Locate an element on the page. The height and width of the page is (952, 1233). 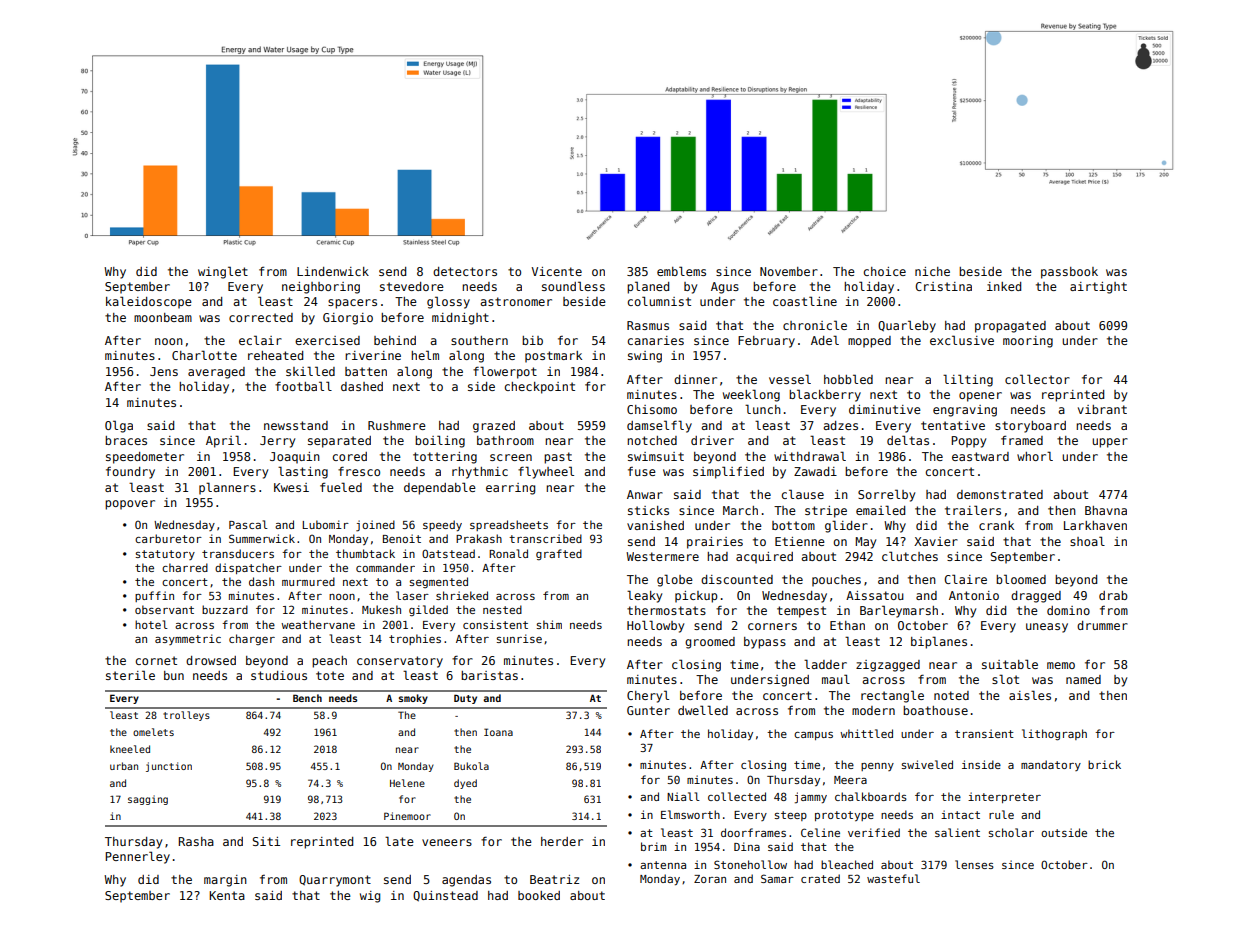
Samar is located at coordinates (777, 878).
